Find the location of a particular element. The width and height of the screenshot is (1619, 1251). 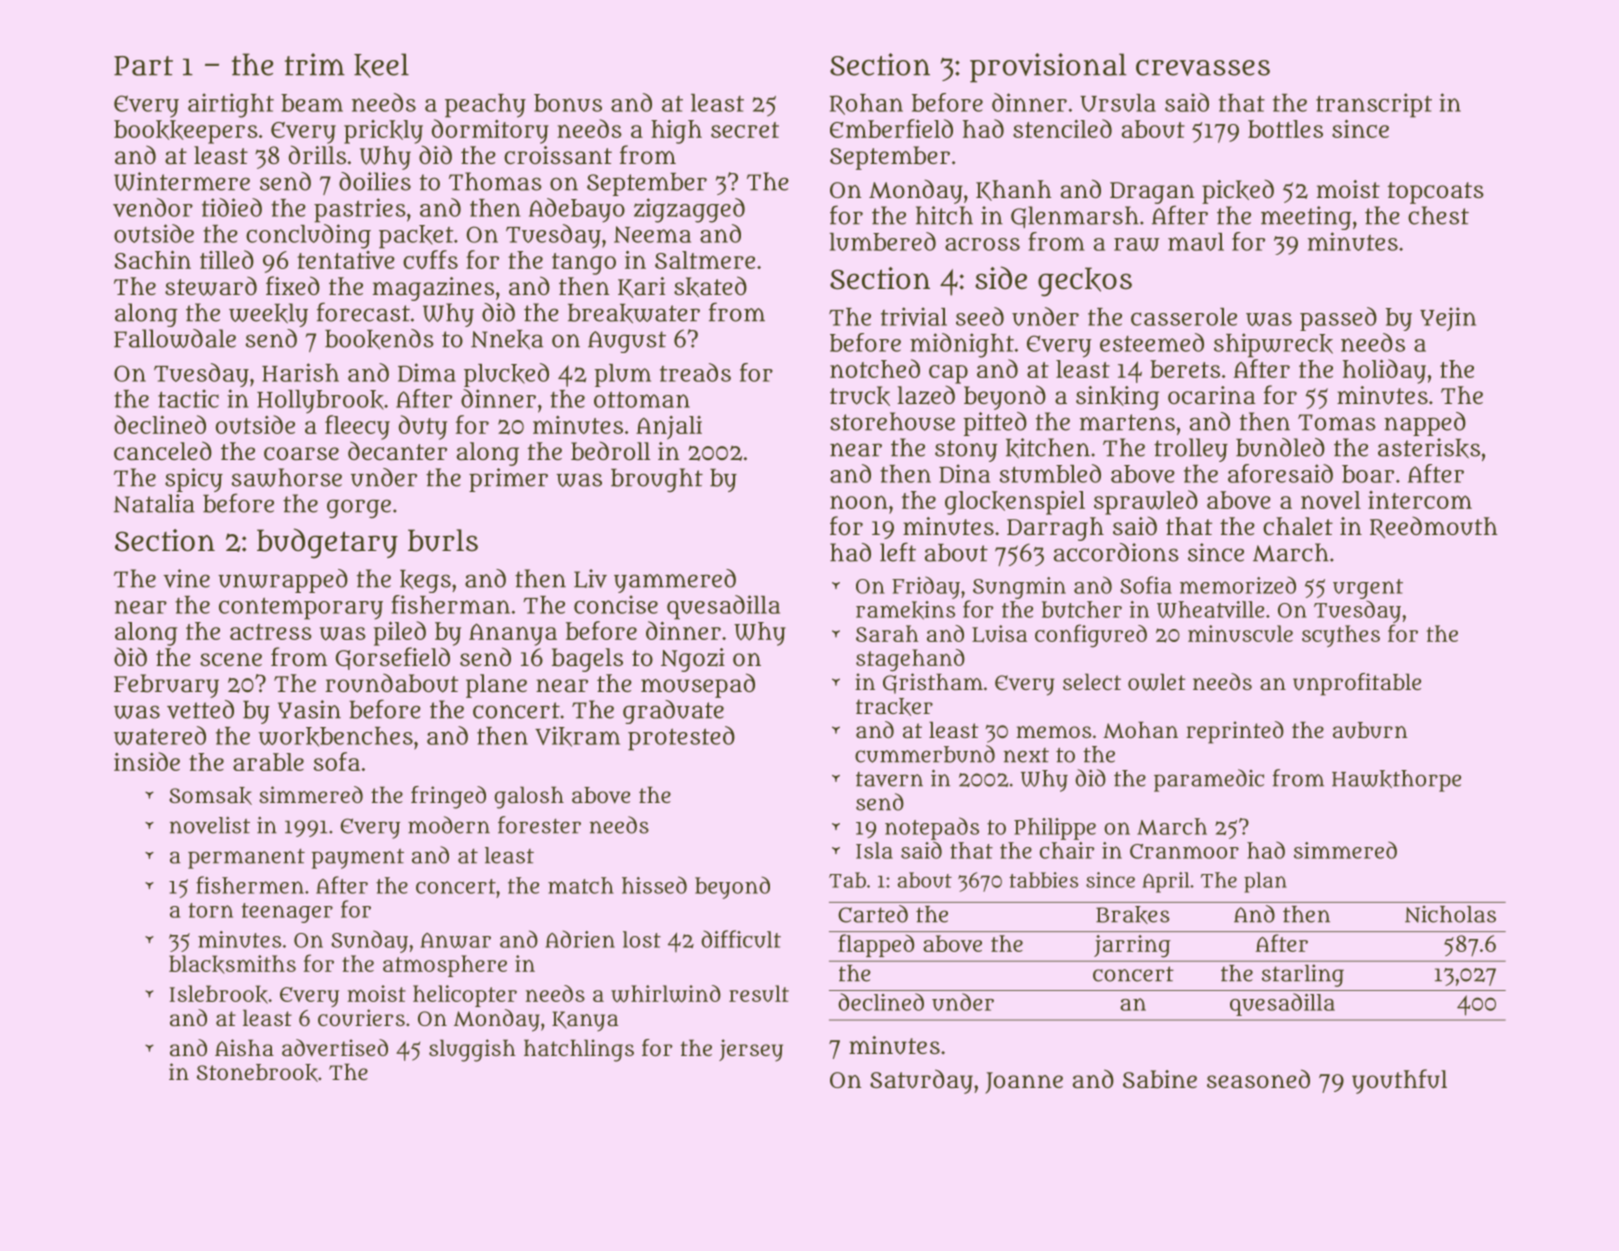

Reedmouth is located at coordinates (1434, 527).
